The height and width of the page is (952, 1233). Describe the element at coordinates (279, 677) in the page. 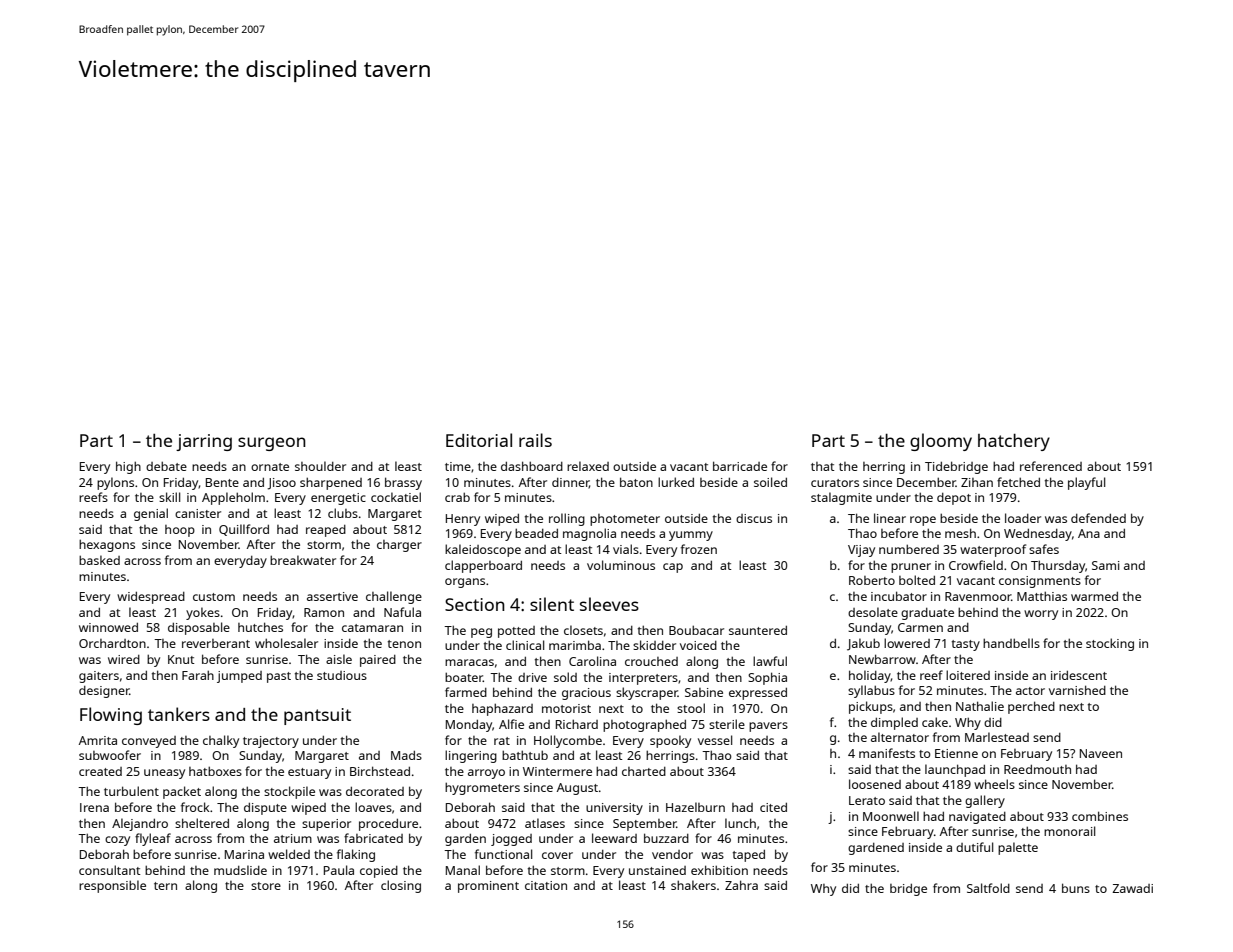

I see `past` at that location.
